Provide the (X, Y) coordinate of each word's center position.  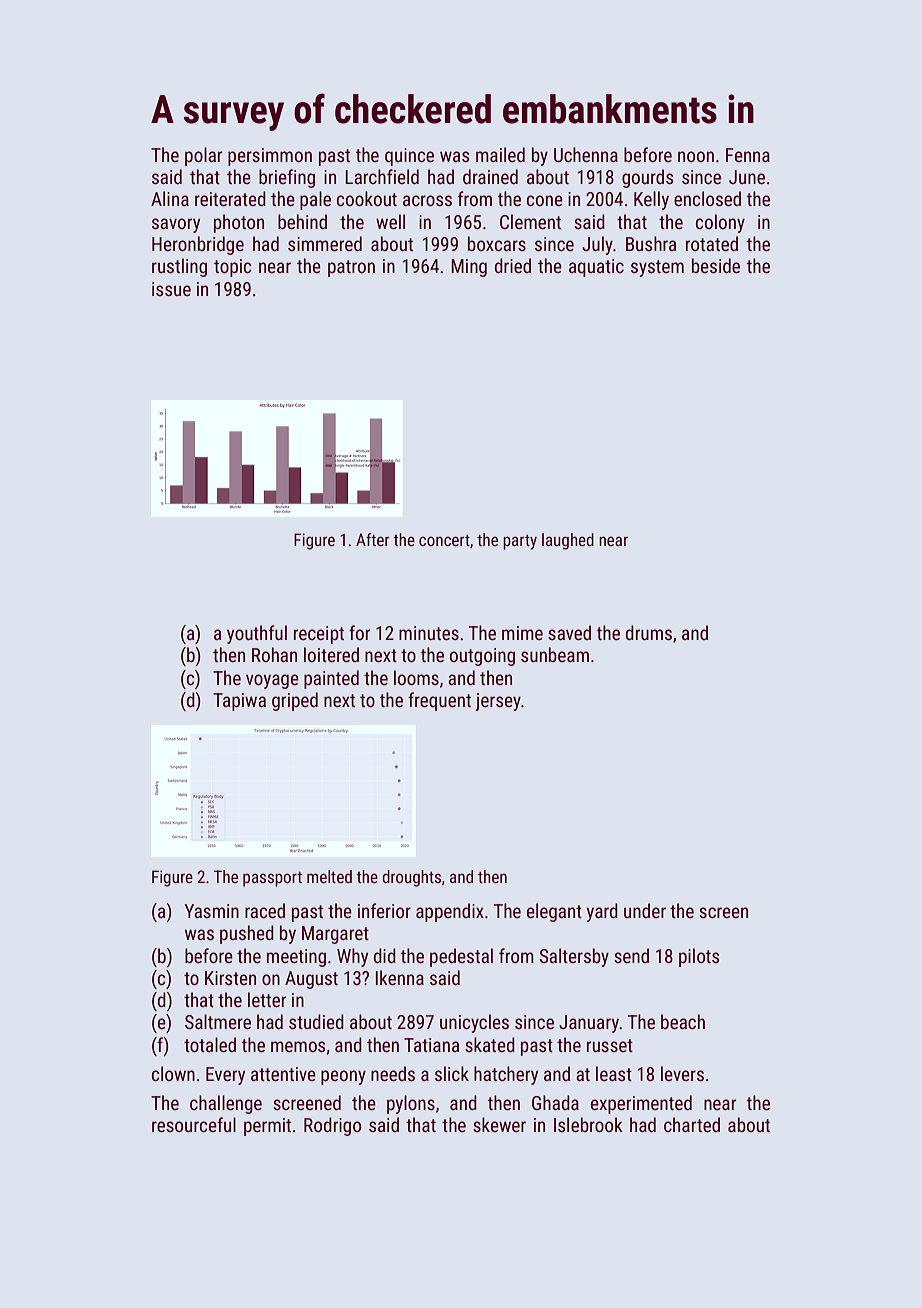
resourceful (194, 1124)
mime (522, 633)
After (373, 539)
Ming (469, 268)
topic (232, 268)
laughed (568, 541)
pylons (411, 1104)
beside (716, 265)
